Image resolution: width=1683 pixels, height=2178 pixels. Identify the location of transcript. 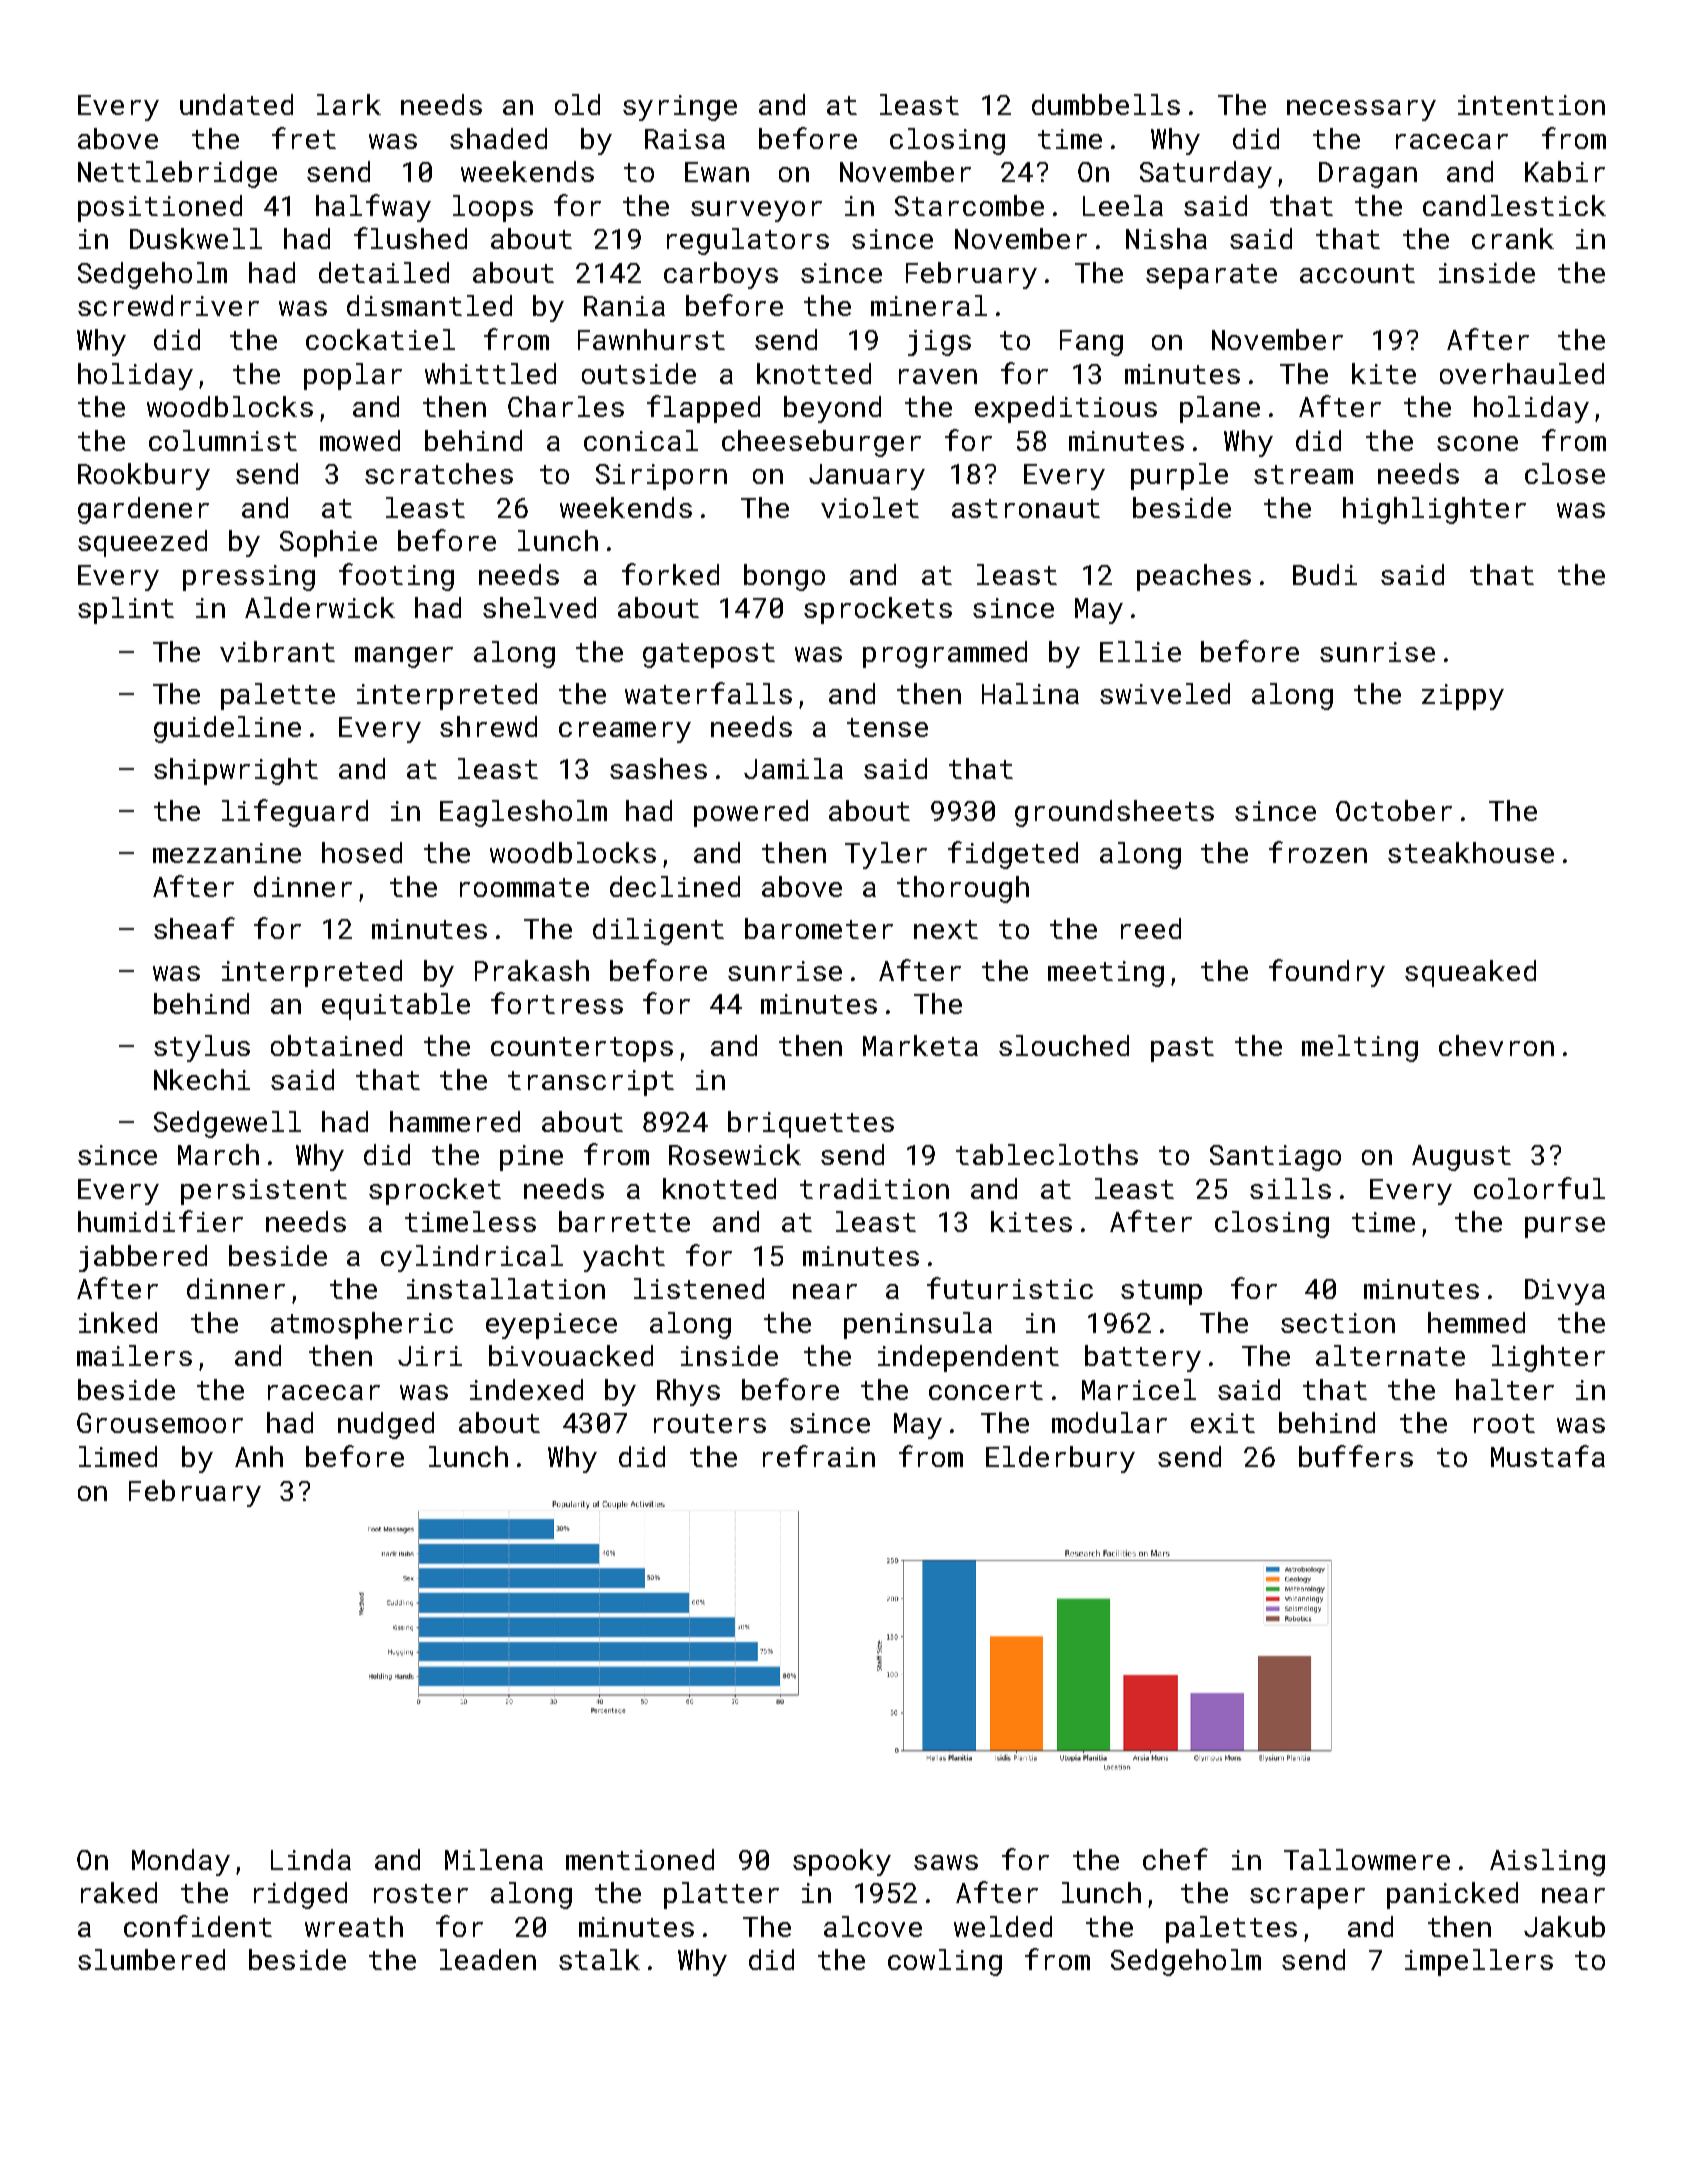
(591, 1083).
